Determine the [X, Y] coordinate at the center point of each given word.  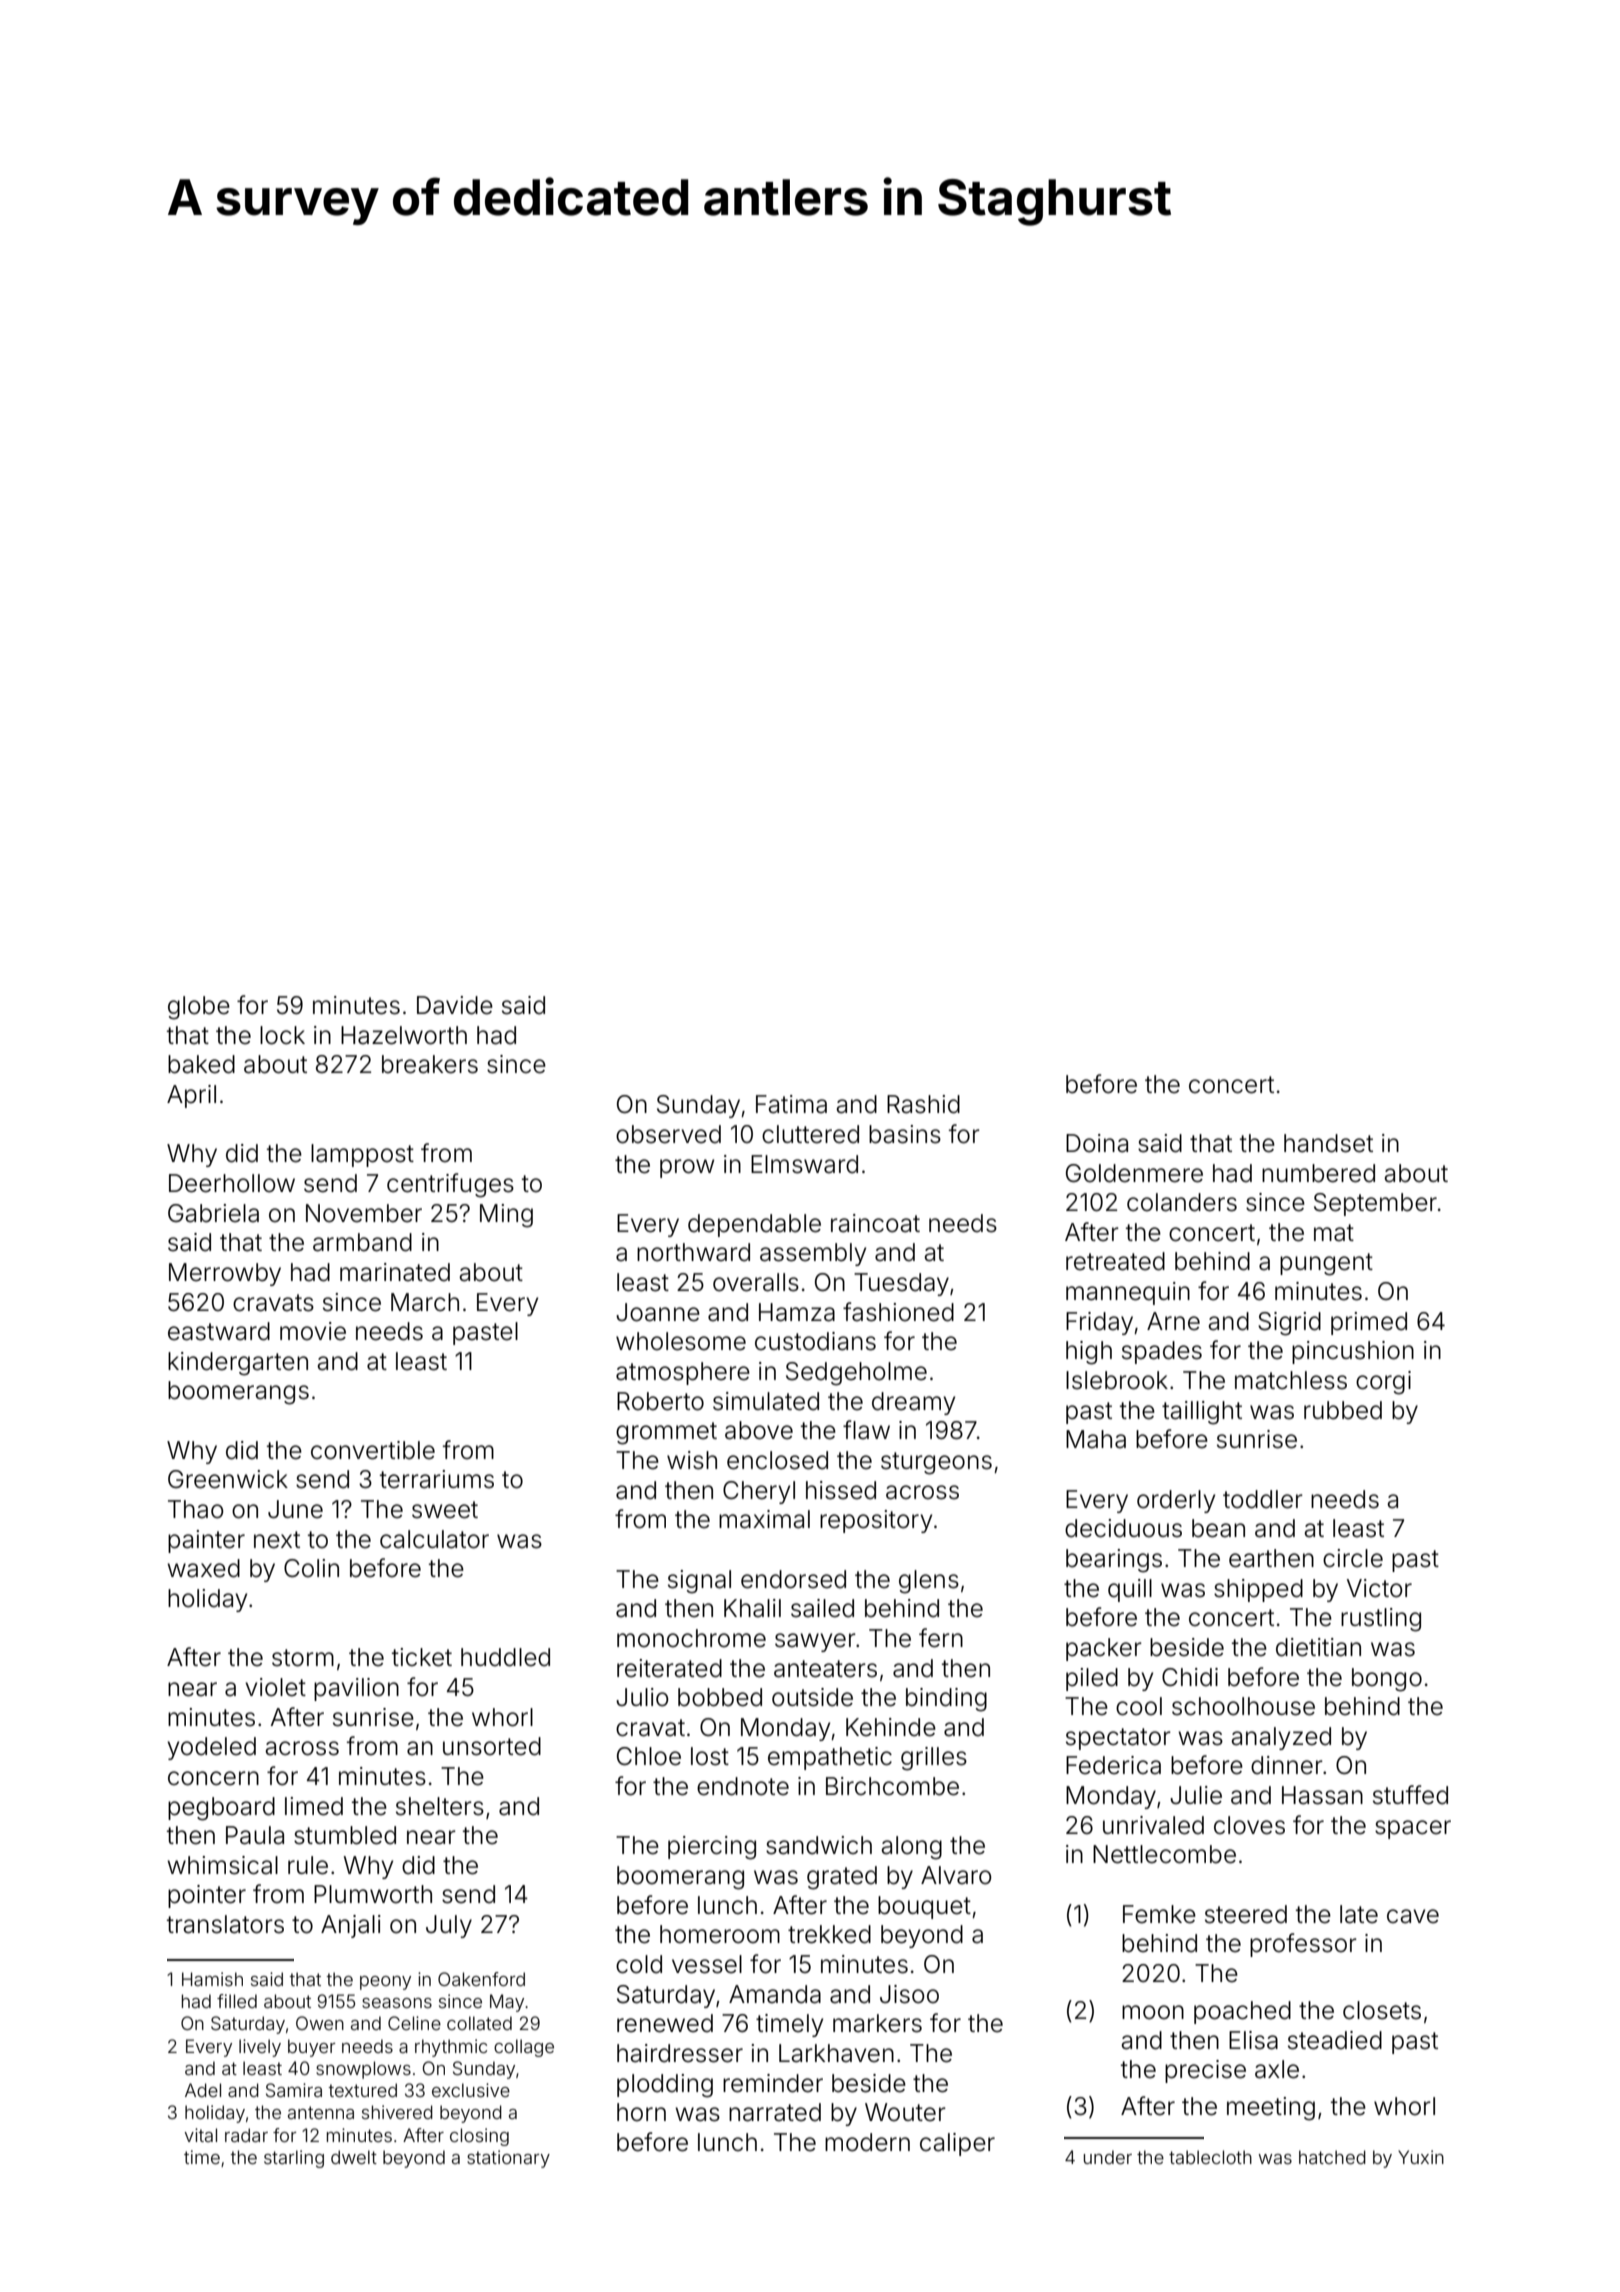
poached [1242, 2012]
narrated [775, 2112]
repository [876, 1521]
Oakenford [481, 1979]
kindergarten [238, 1364]
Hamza [797, 1312]
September [1375, 1204]
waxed [203, 1568]
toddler [1263, 1499]
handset [1328, 1143]
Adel [203, 2090]
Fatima [791, 1104]
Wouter [905, 2112]
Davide [455, 1005]
